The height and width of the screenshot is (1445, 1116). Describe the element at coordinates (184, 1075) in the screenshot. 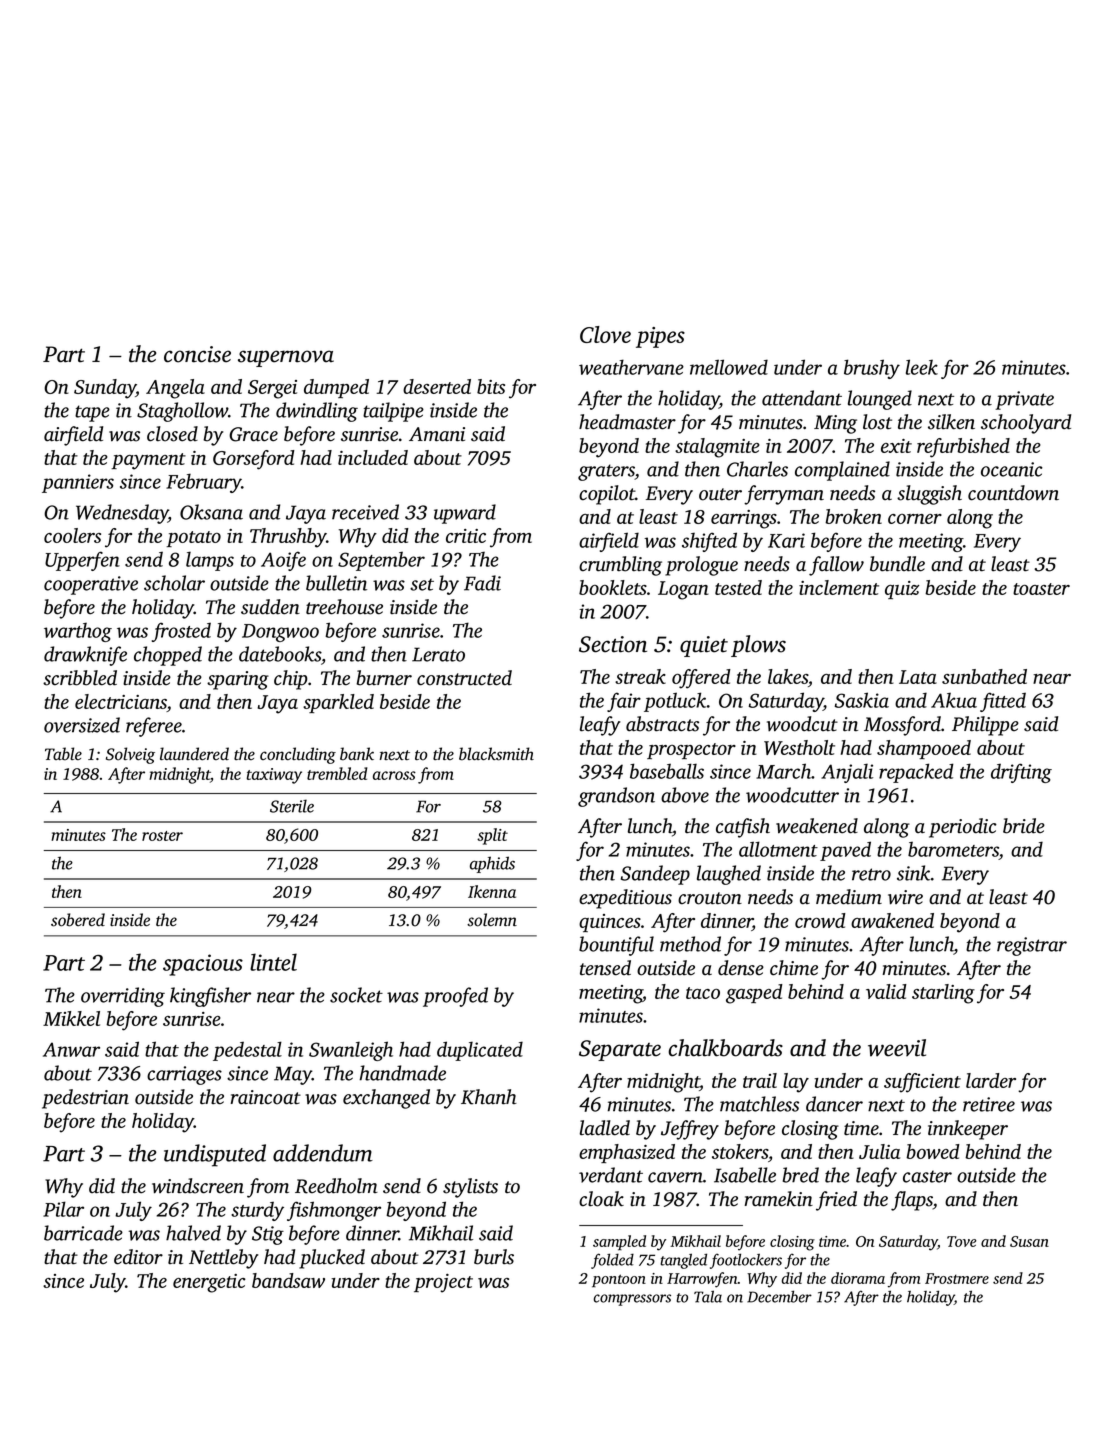

I see `carriages` at that location.
